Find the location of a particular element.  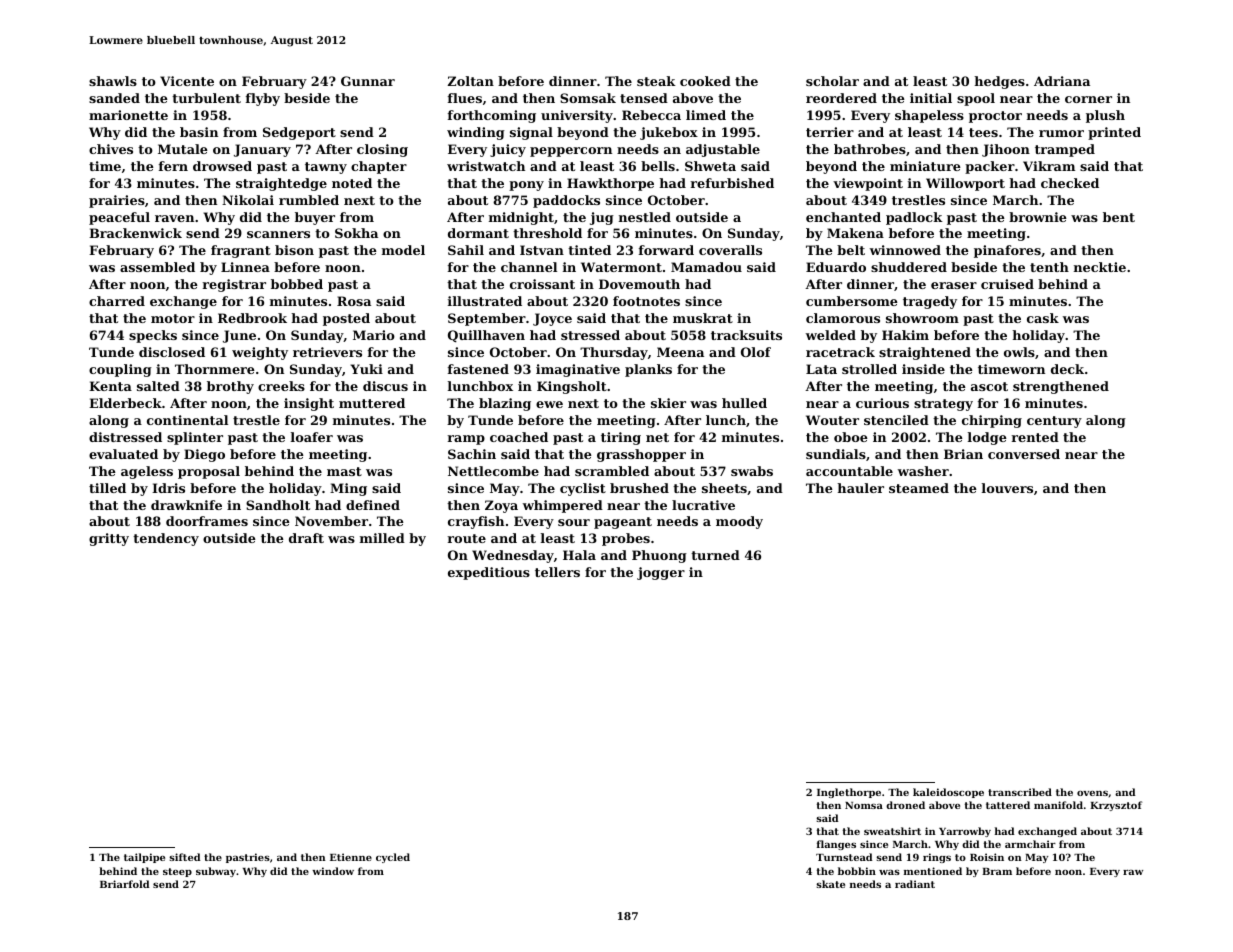

Quillhaven is located at coordinates (486, 336).
